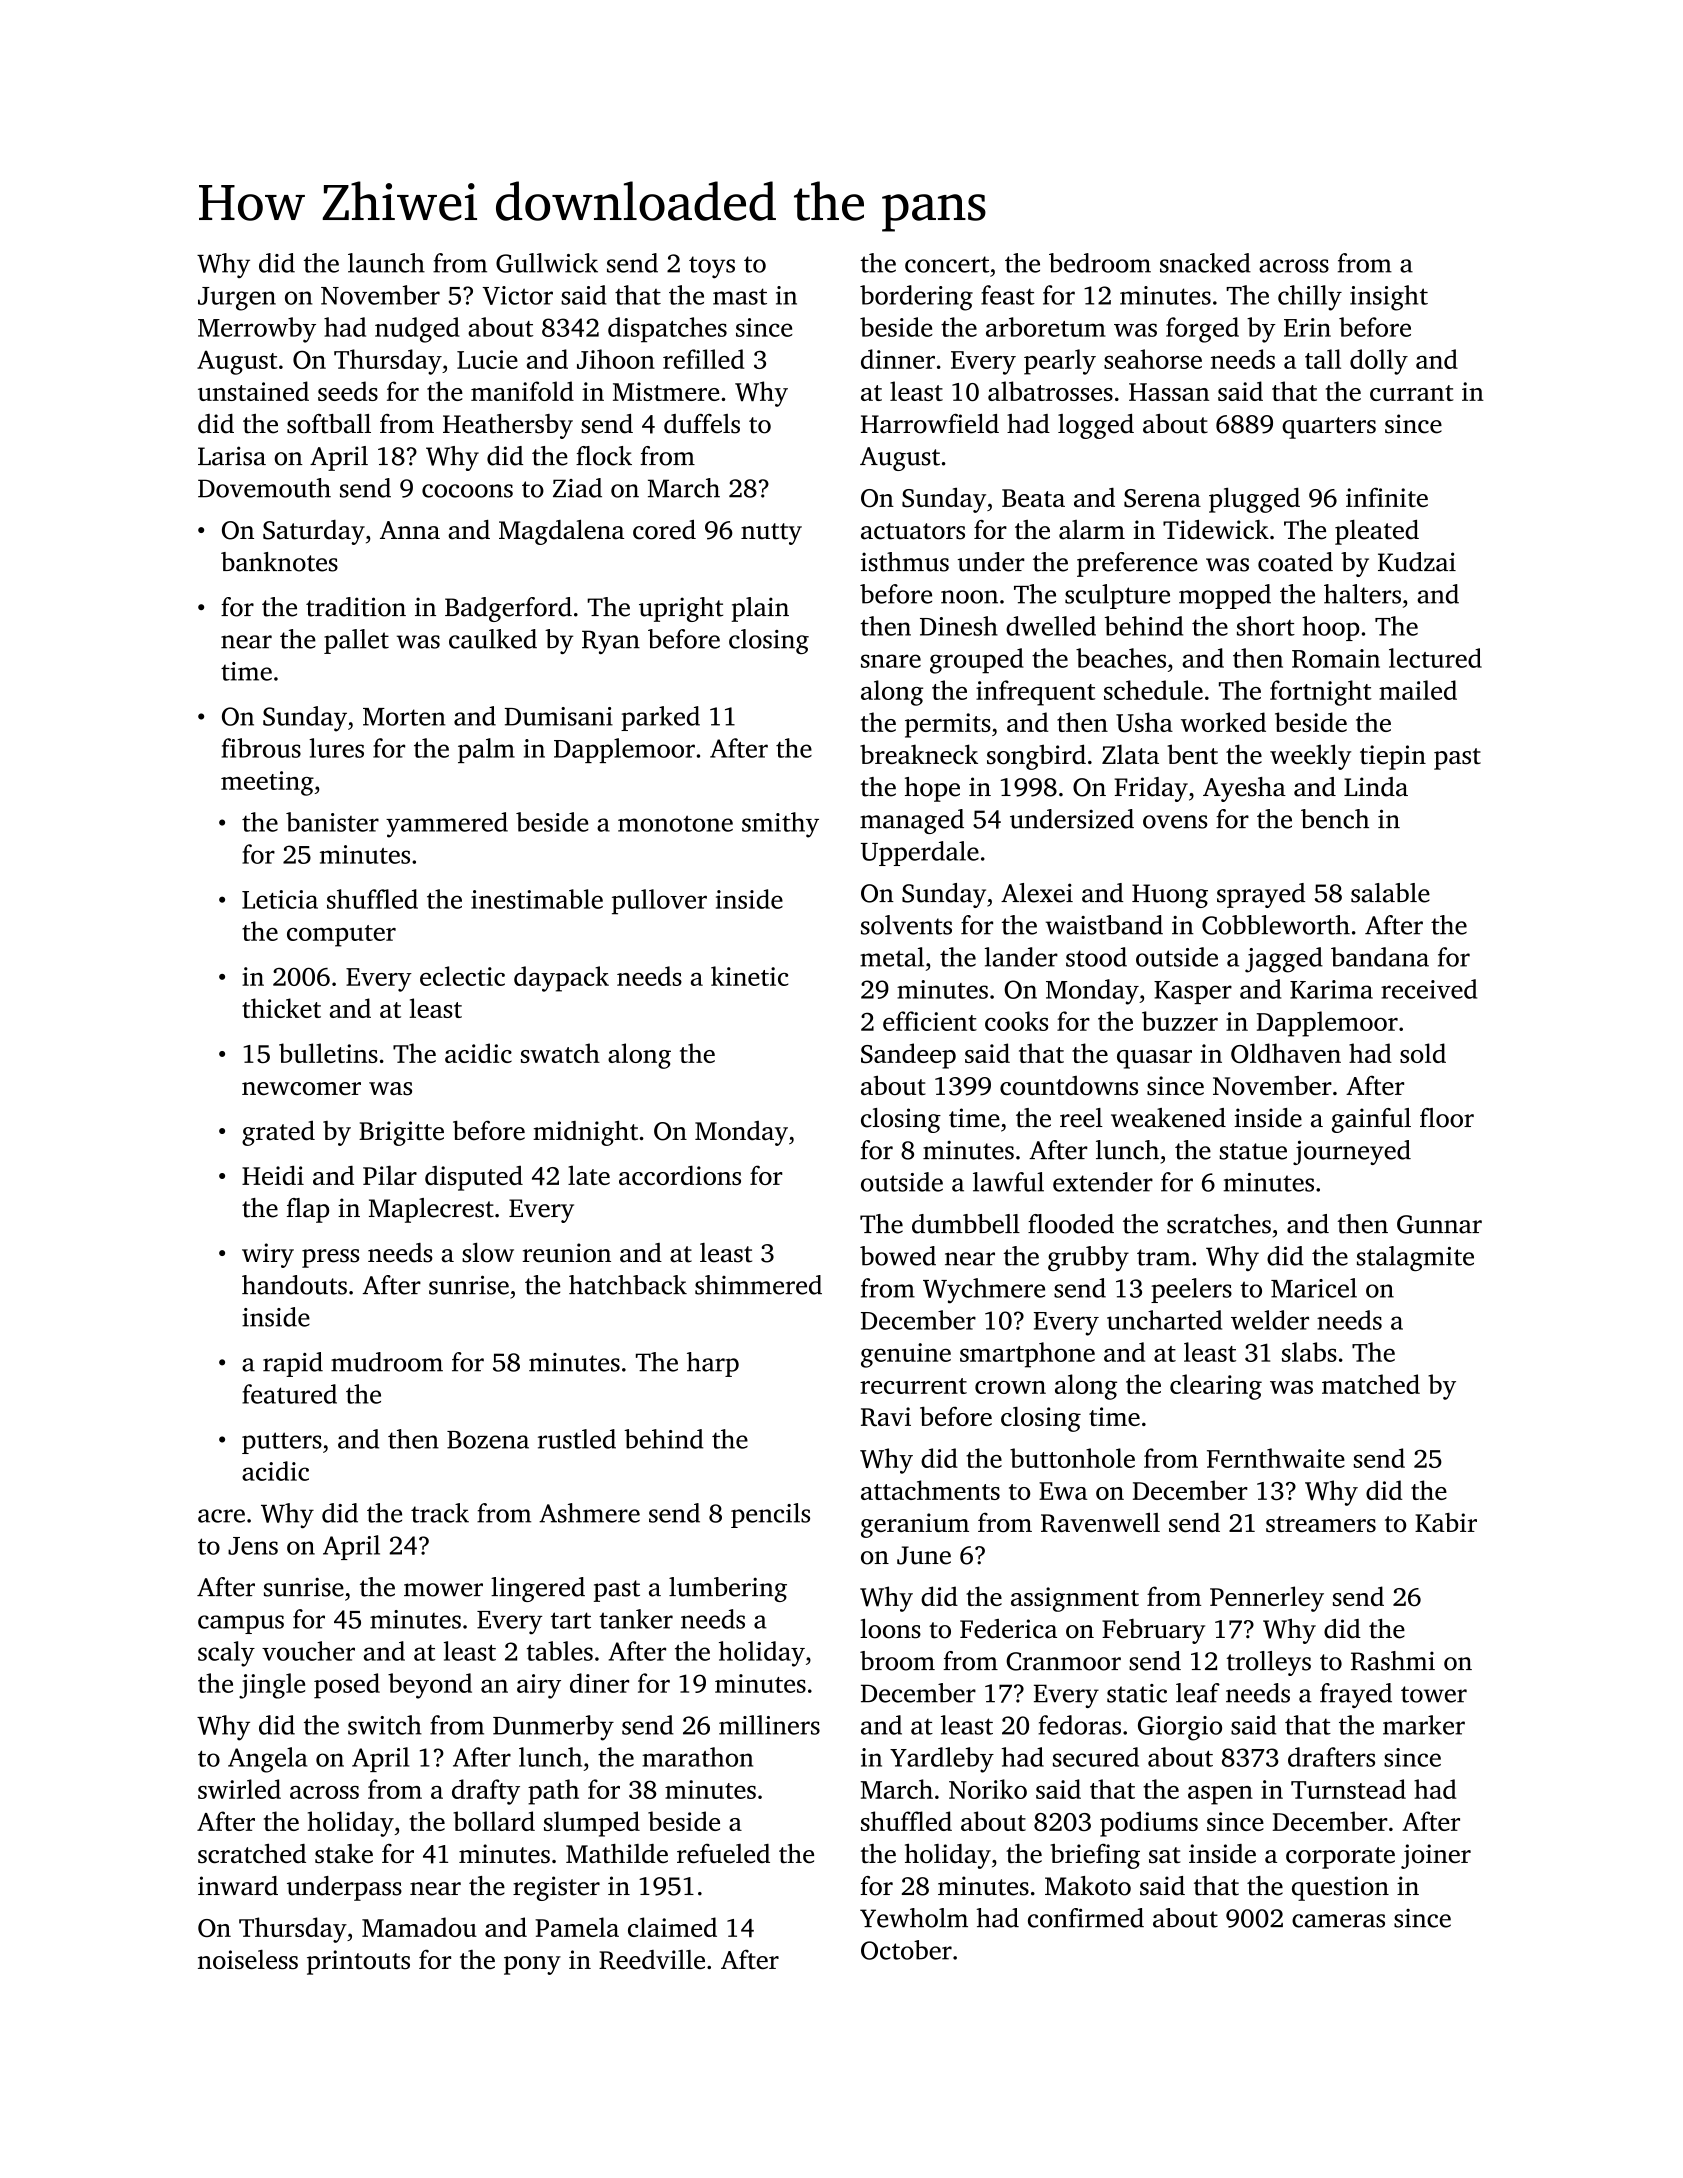 This screenshot has width=1683, height=2178. What do you see at coordinates (386, 263) in the screenshot?
I see `launch` at bounding box center [386, 263].
